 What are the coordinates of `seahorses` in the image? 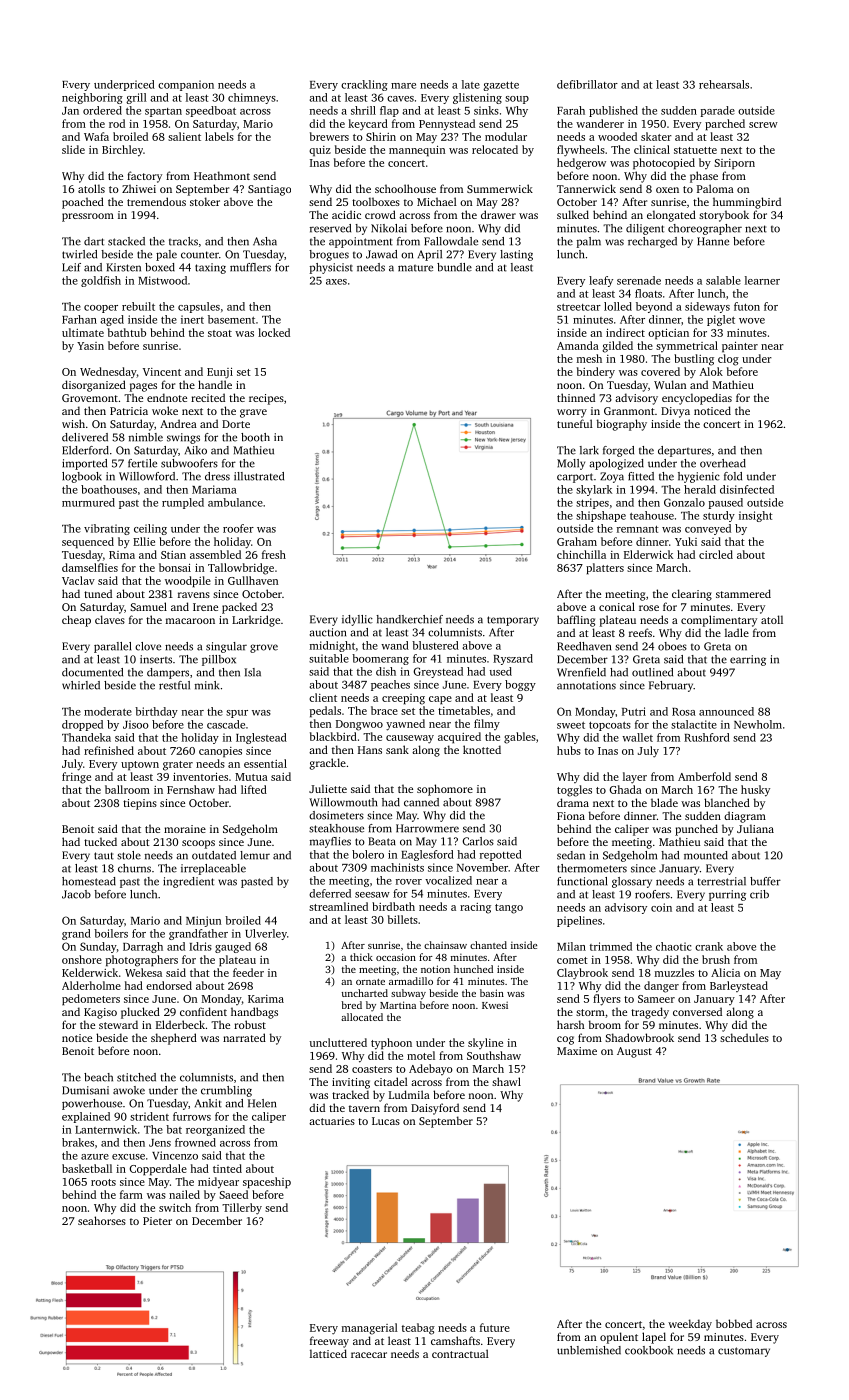 It's located at (102, 1220).
